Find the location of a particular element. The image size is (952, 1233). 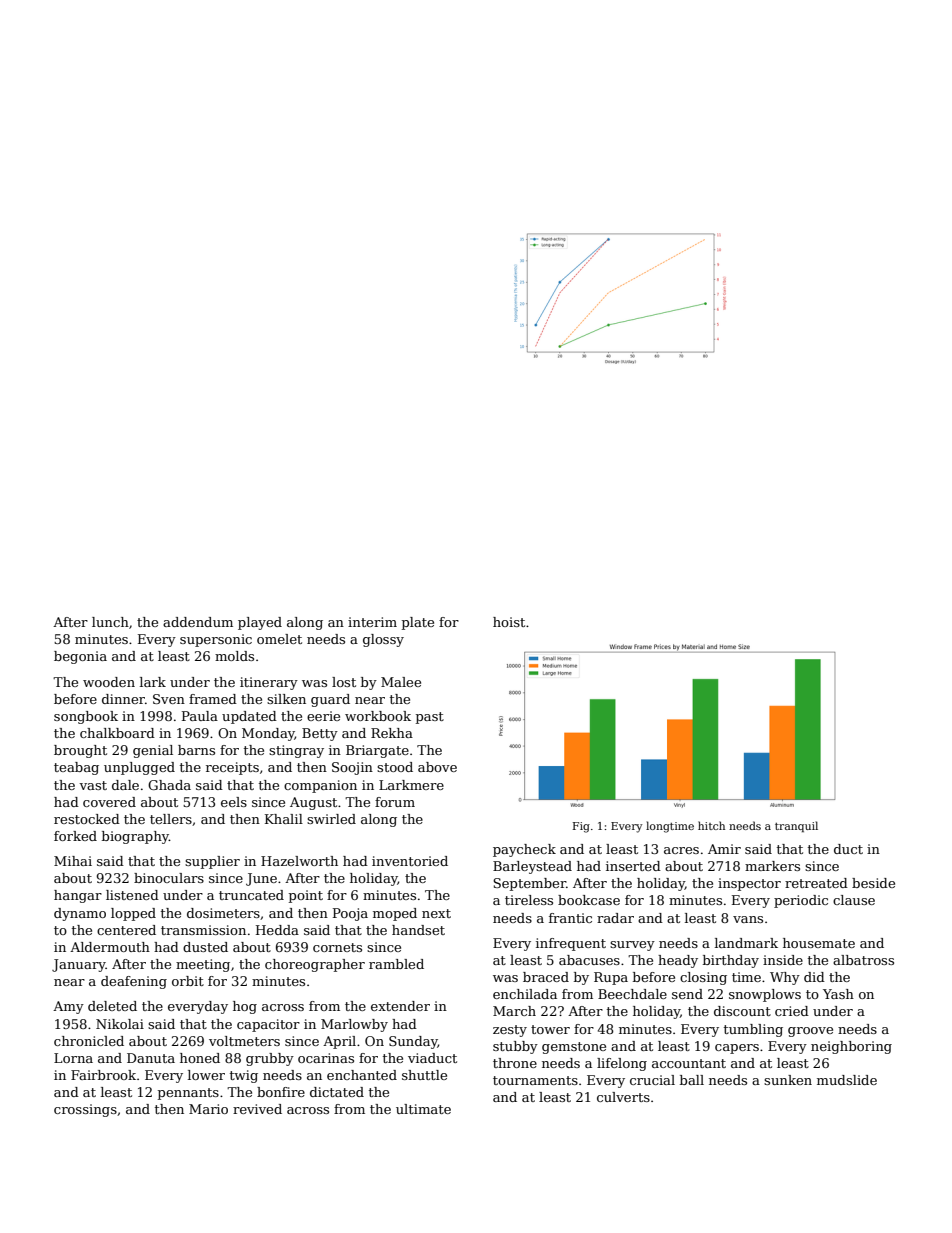

lunch is located at coordinates (110, 622).
